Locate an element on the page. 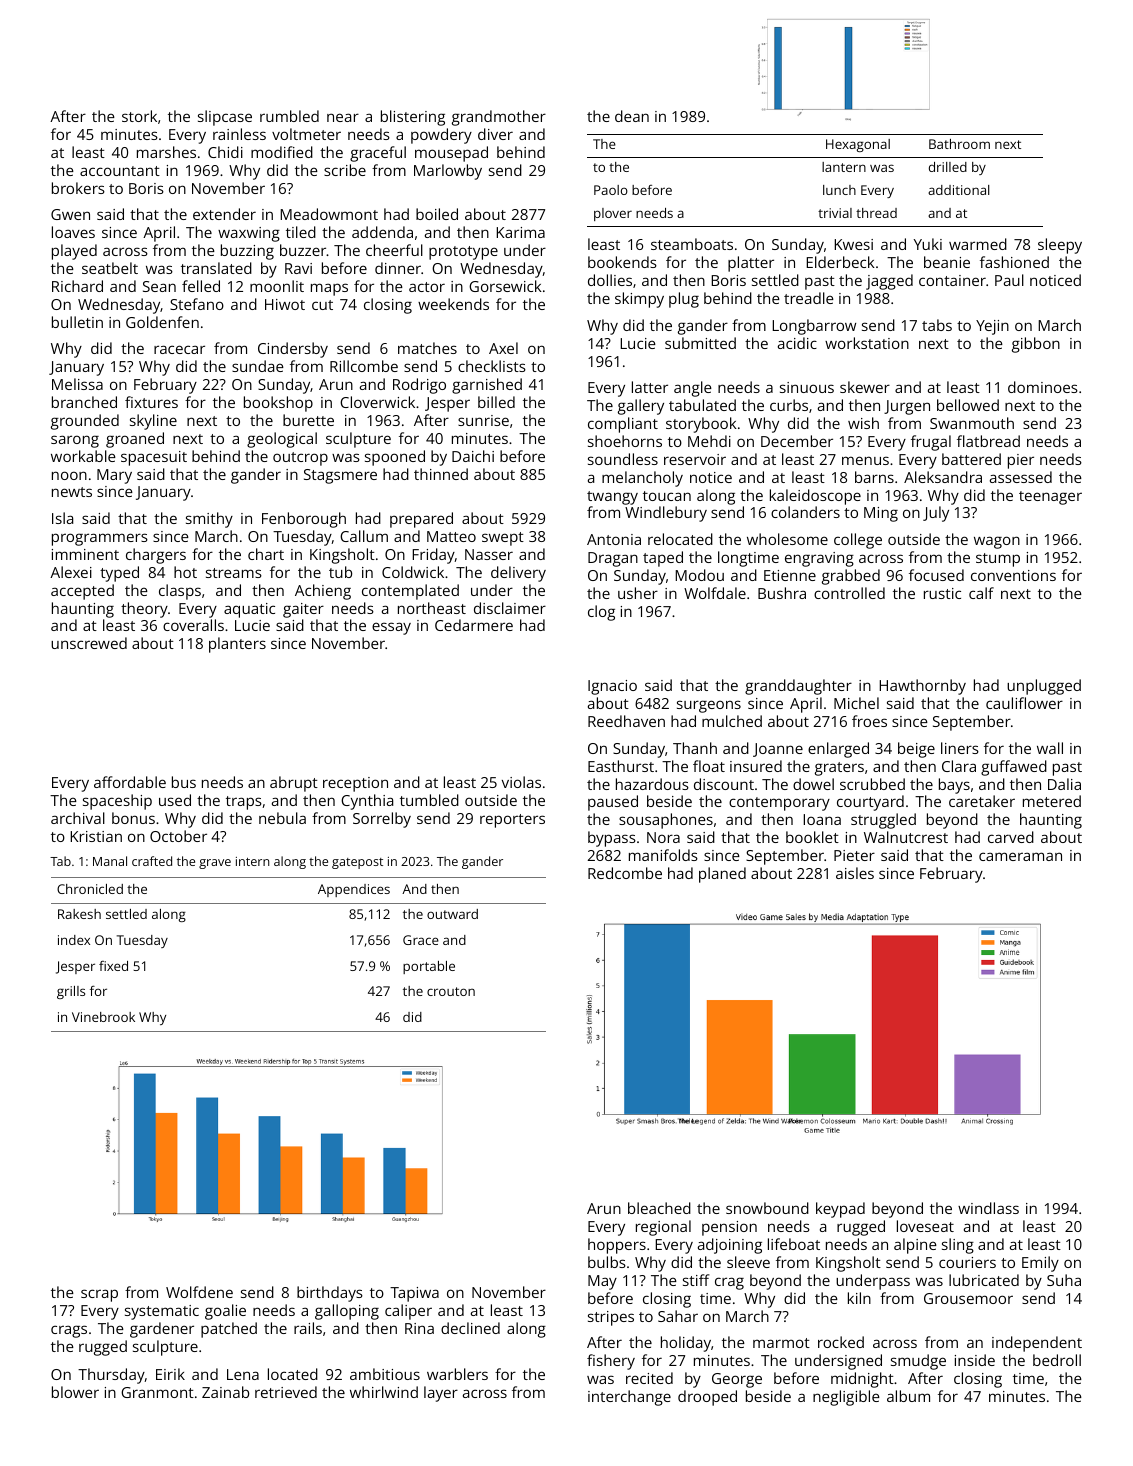 This image has height=1466, width=1133. dean is located at coordinates (632, 116).
